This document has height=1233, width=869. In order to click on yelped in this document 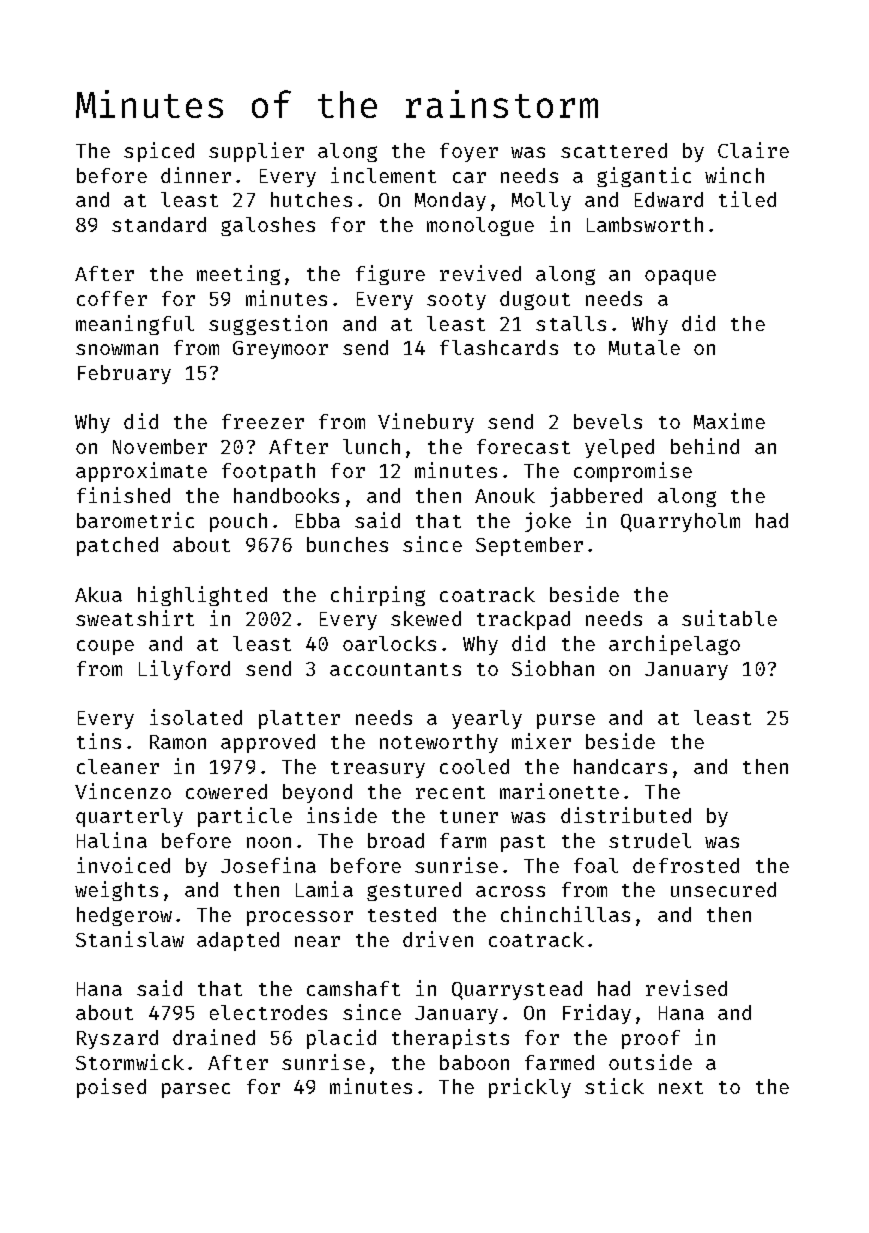, I will do `click(619, 448)`.
